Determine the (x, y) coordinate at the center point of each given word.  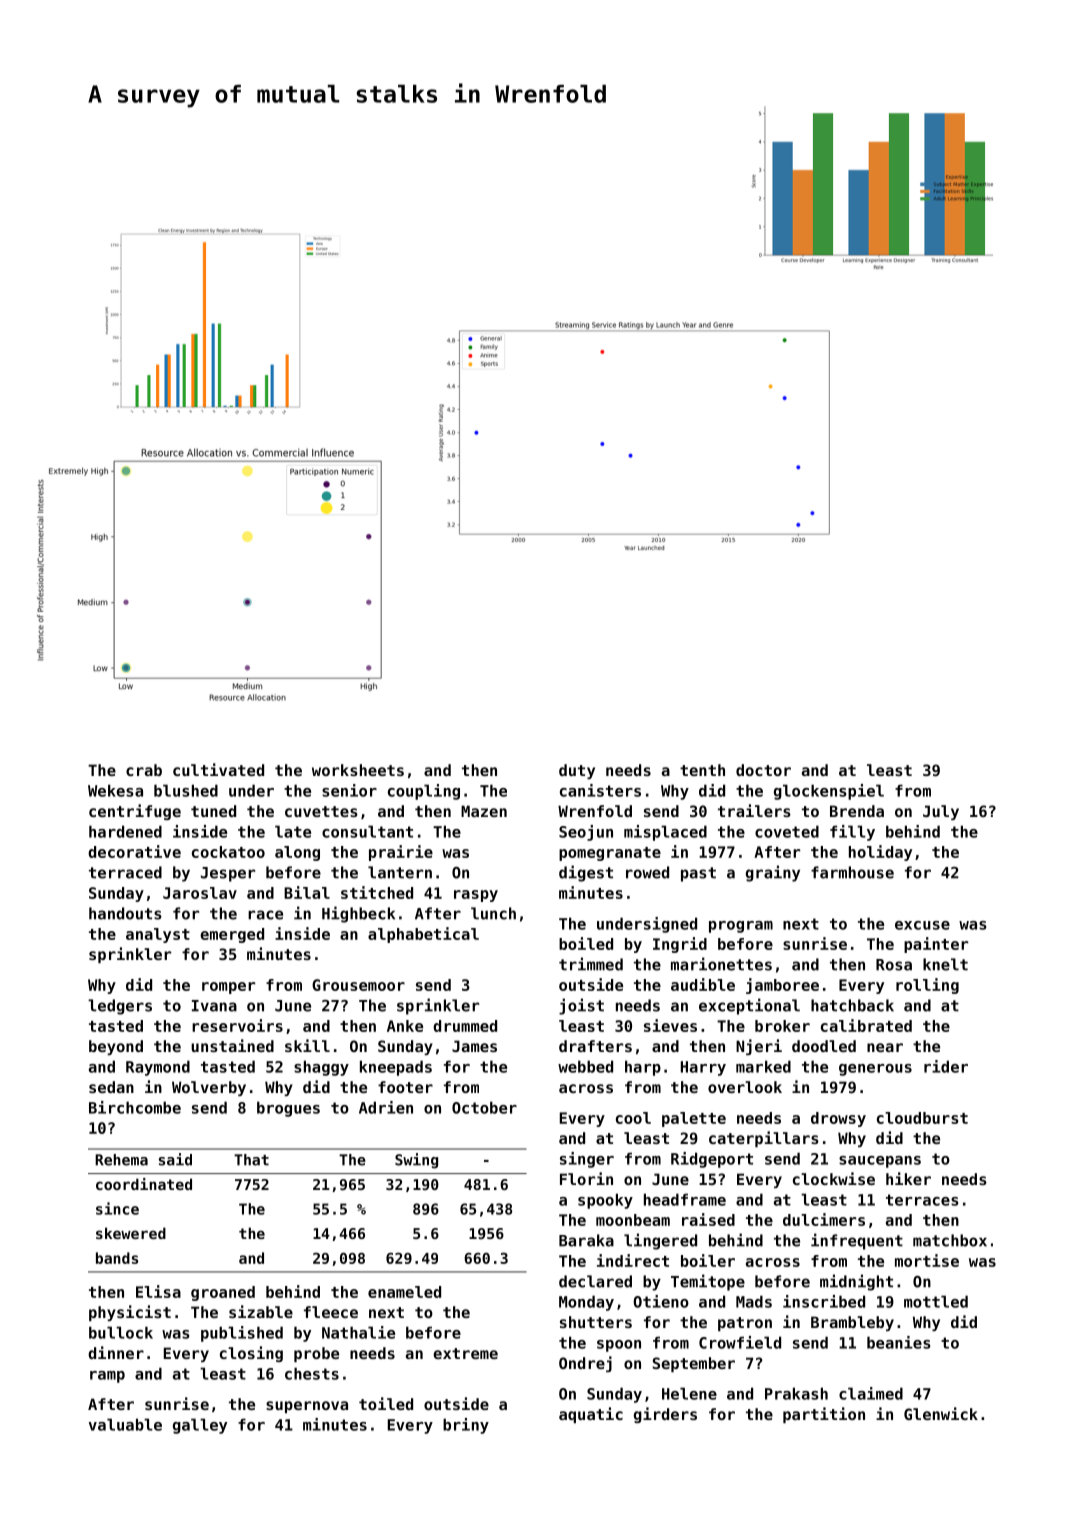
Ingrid (680, 945)
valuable (125, 1424)
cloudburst (922, 1118)
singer (587, 1160)
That (251, 1160)
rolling (927, 986)
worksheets (358, 770)
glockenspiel (829, 792)
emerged (232, 935)
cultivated (218, 769)
